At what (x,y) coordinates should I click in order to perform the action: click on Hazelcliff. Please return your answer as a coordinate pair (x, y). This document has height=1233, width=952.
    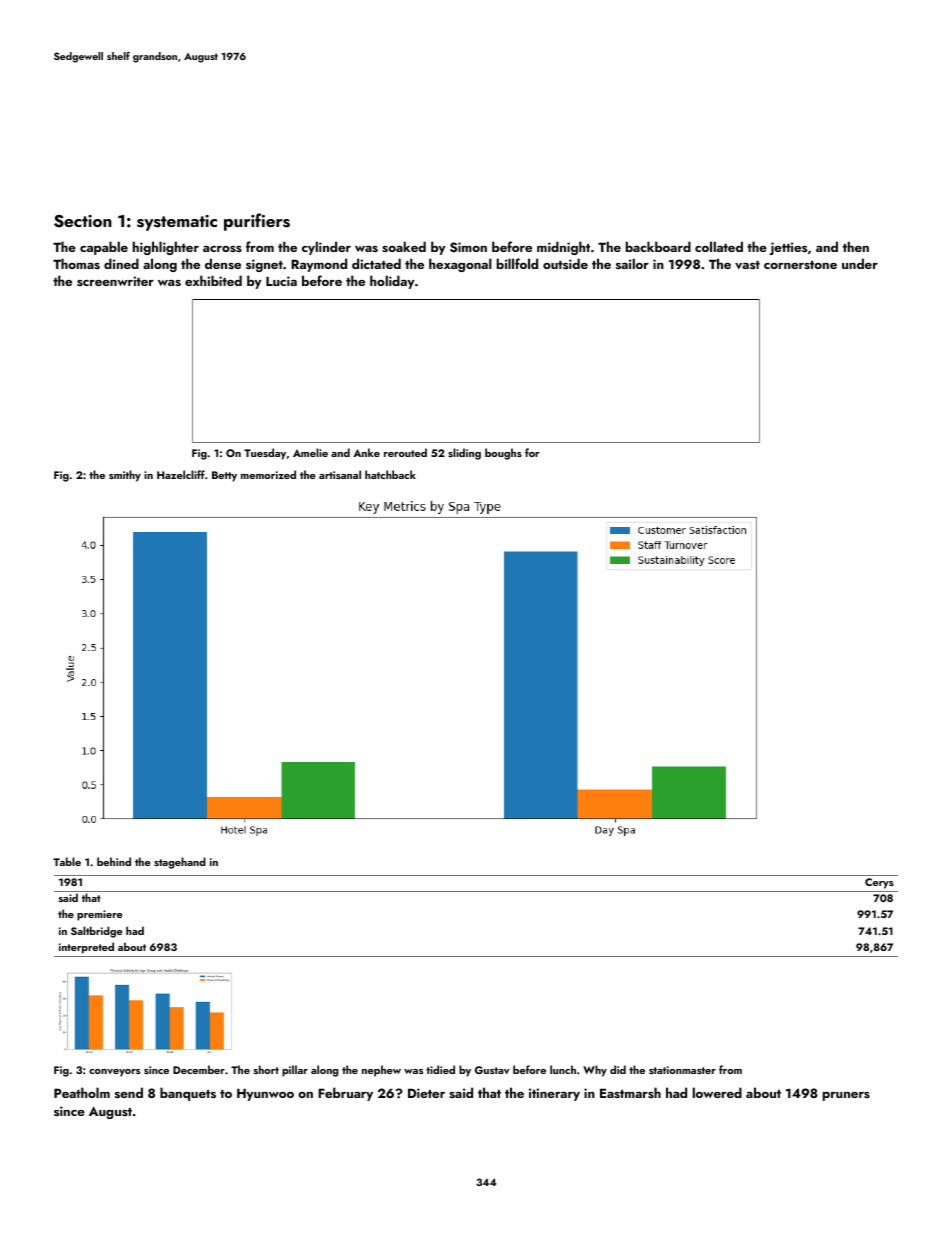
    Looking at the image, I should click on (181, 474).
